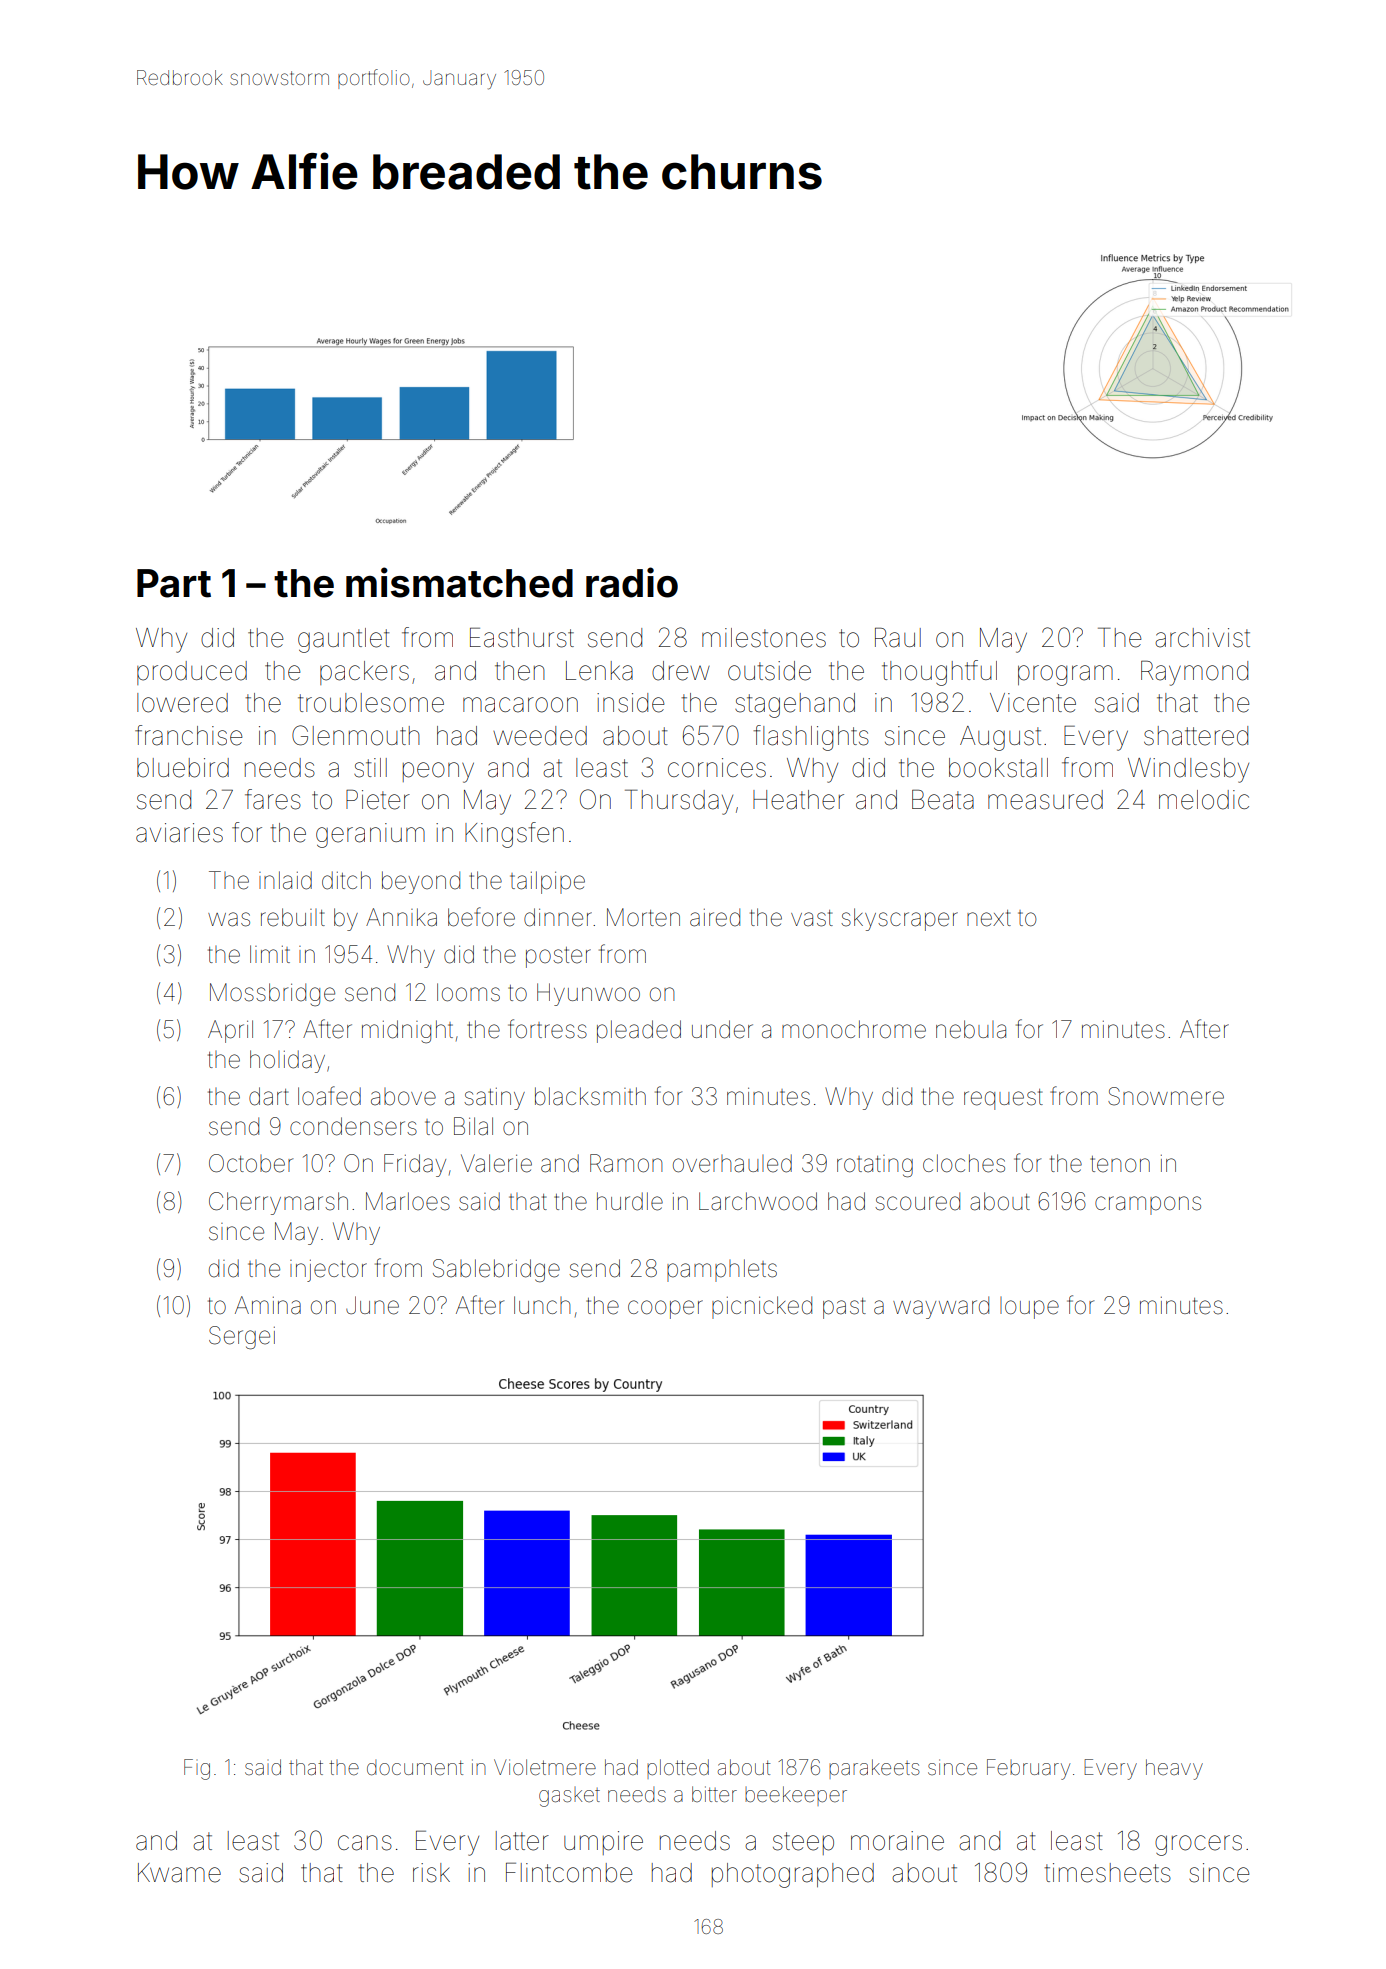  Describe the element at coordinates (874, 1769) in the document. I see `parakeets` at that location.
